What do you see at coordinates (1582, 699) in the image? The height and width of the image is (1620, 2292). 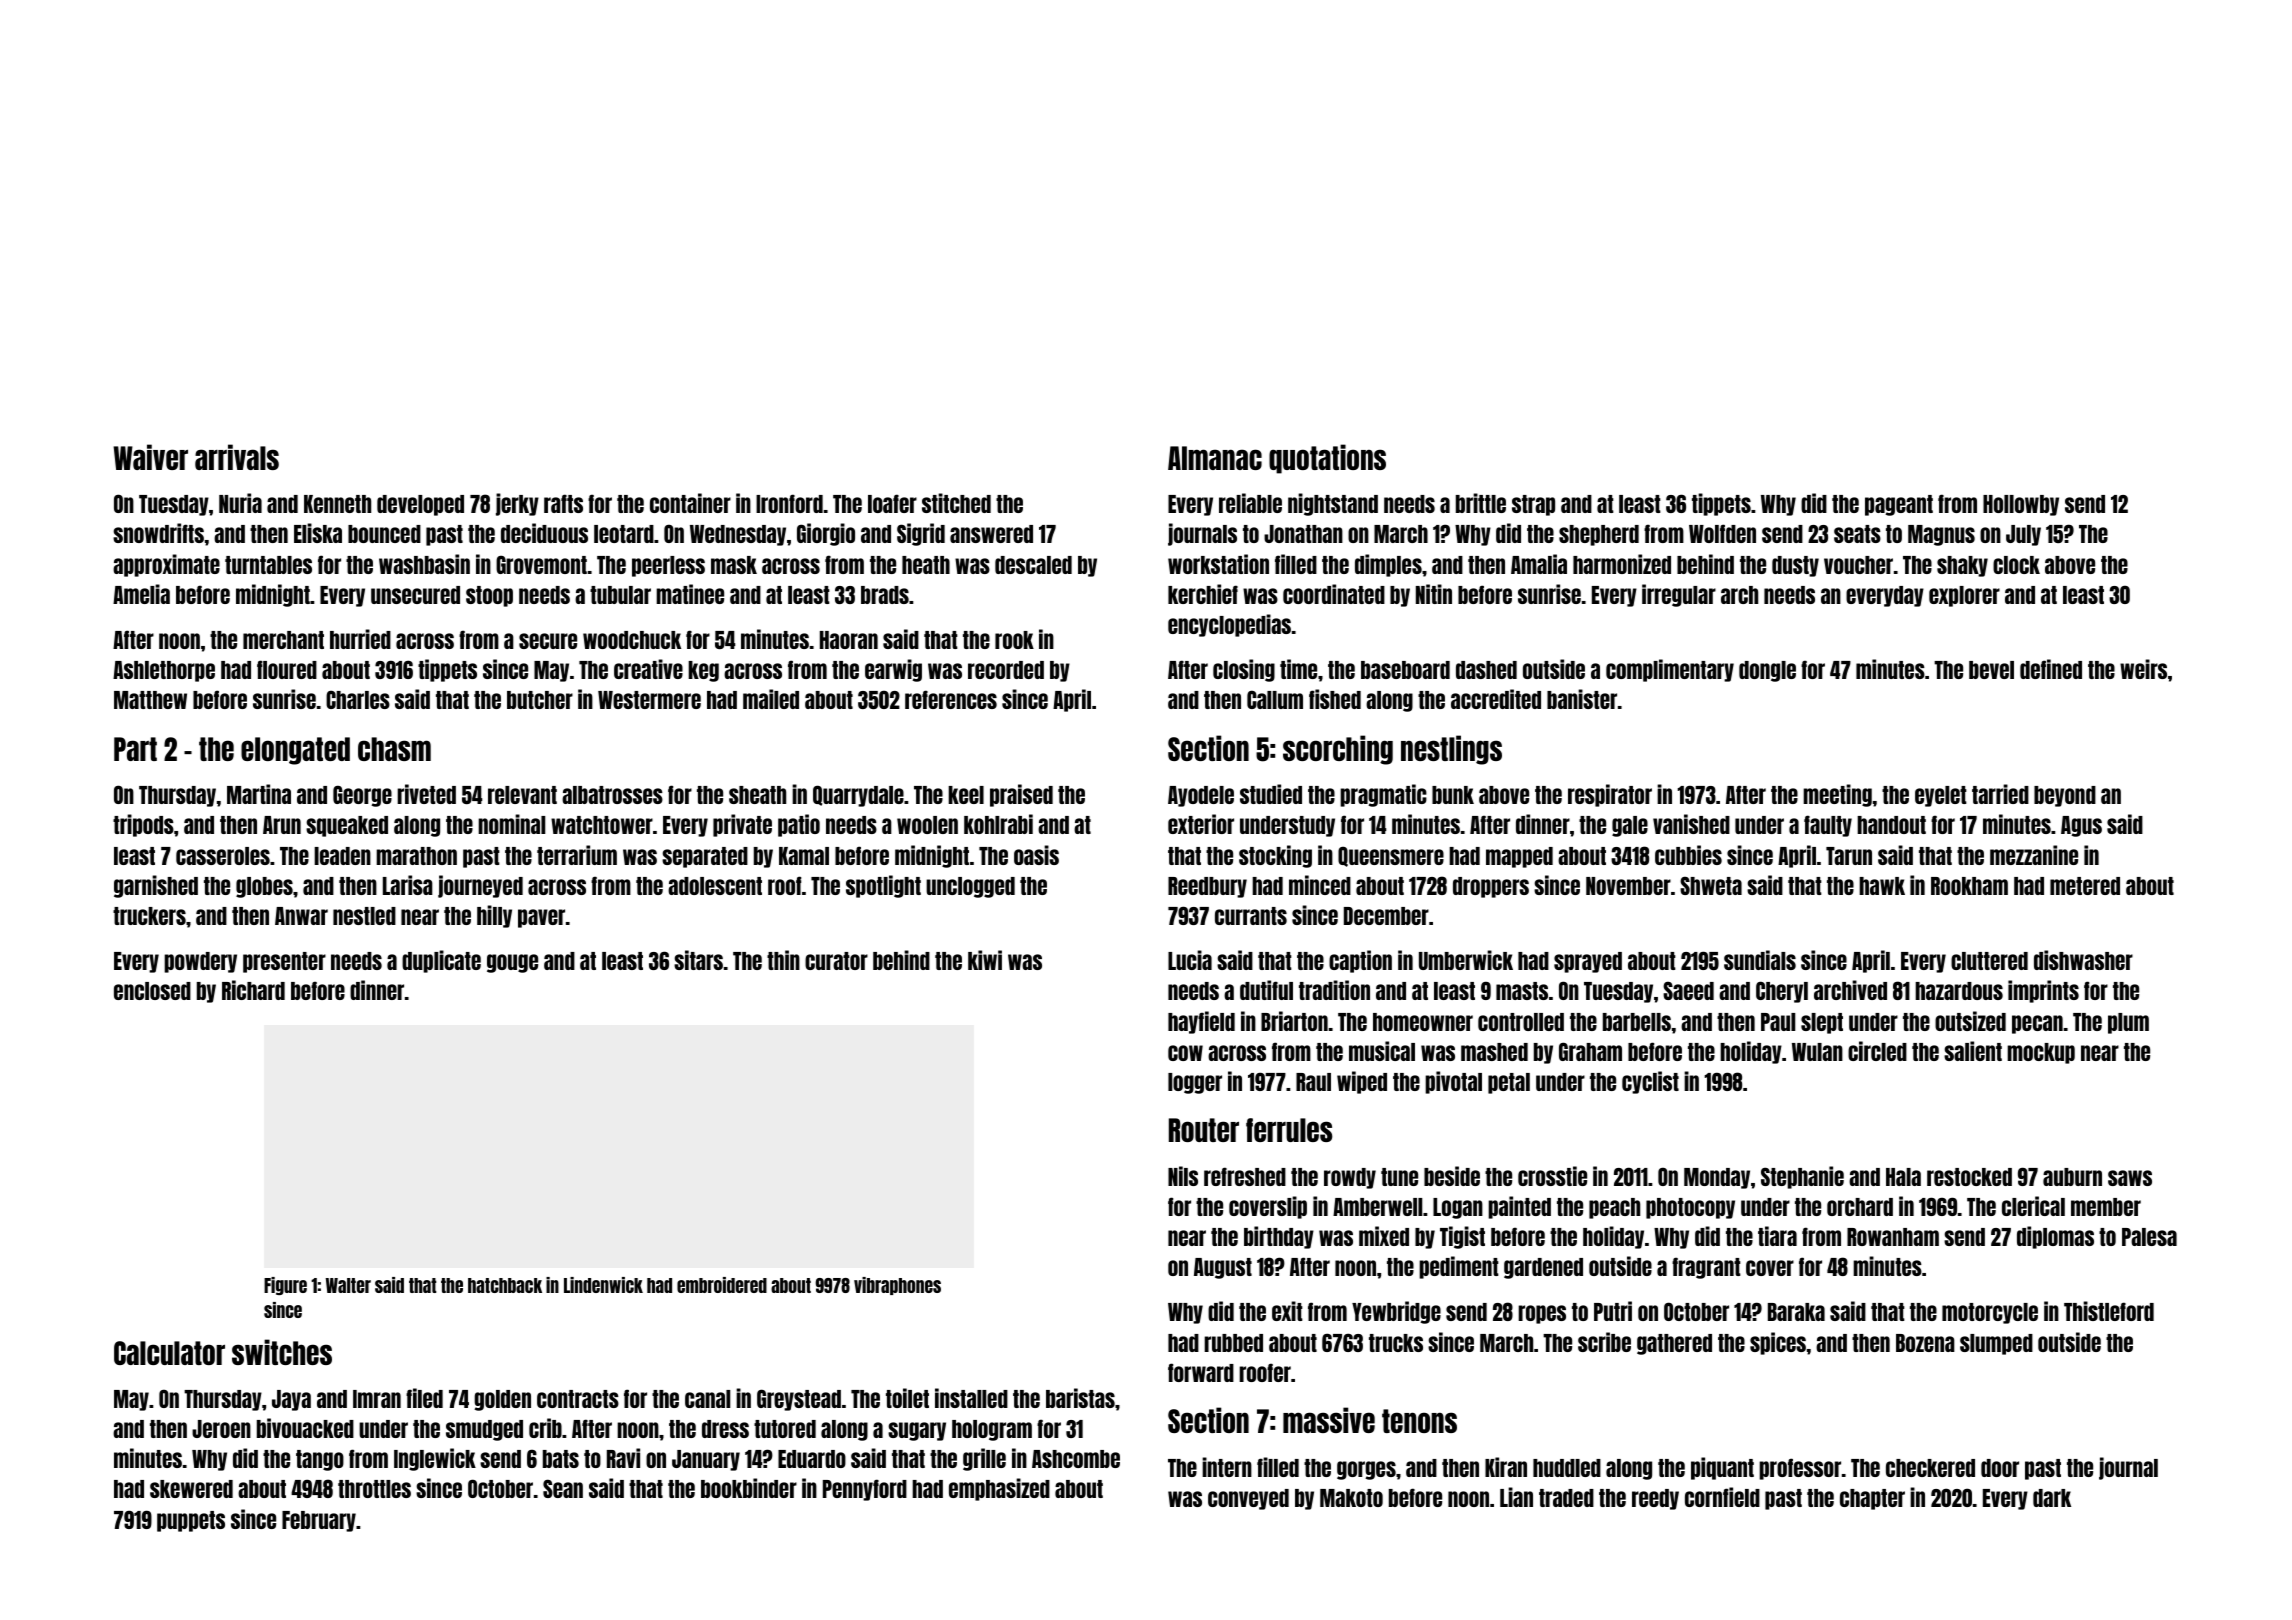 I see `banister` at bounding box center [1582, 699].
